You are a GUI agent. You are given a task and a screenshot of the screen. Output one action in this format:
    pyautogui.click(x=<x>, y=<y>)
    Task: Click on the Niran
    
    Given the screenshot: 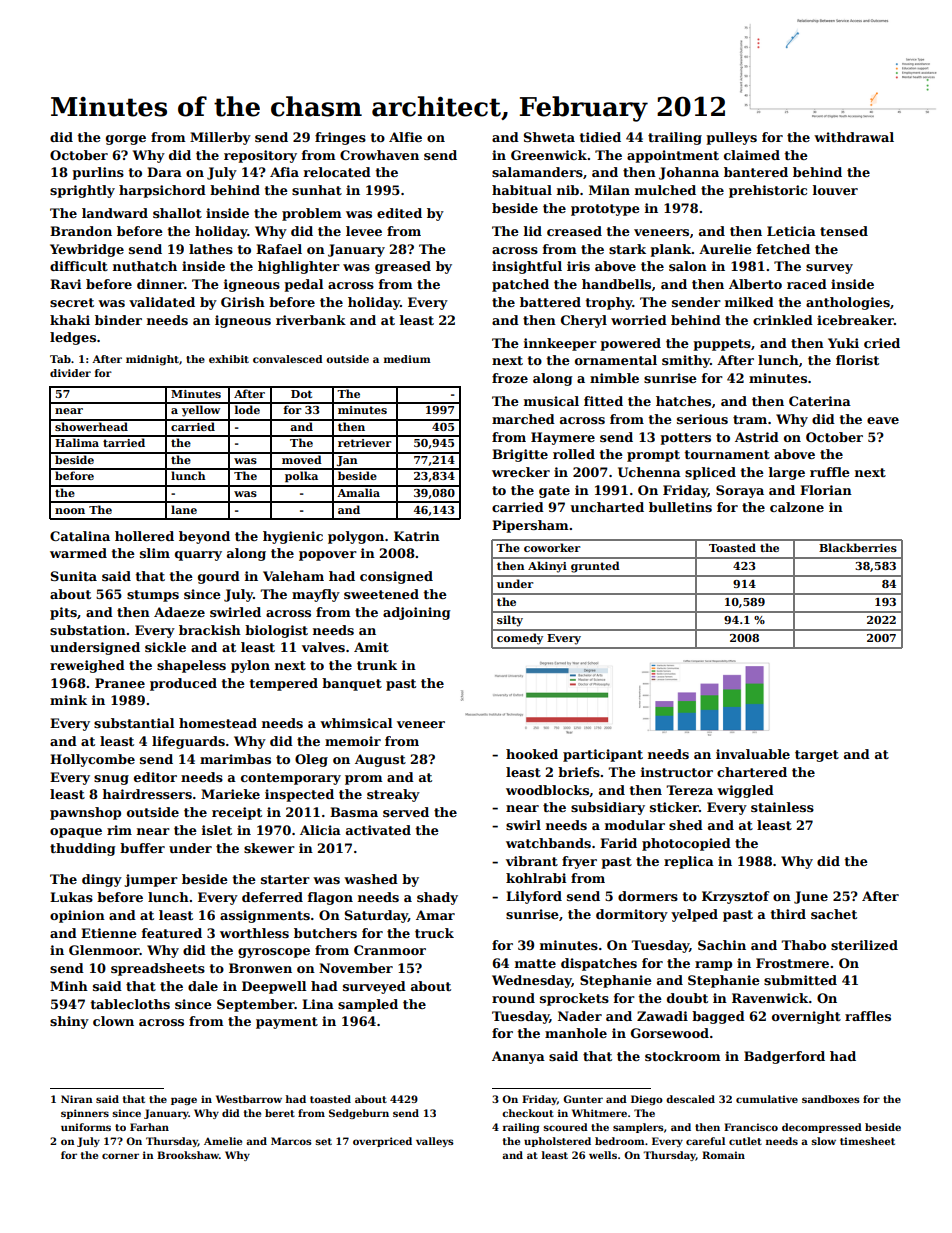 What is the action you would take?
    pyautogui.click(x=77, y=1099)
